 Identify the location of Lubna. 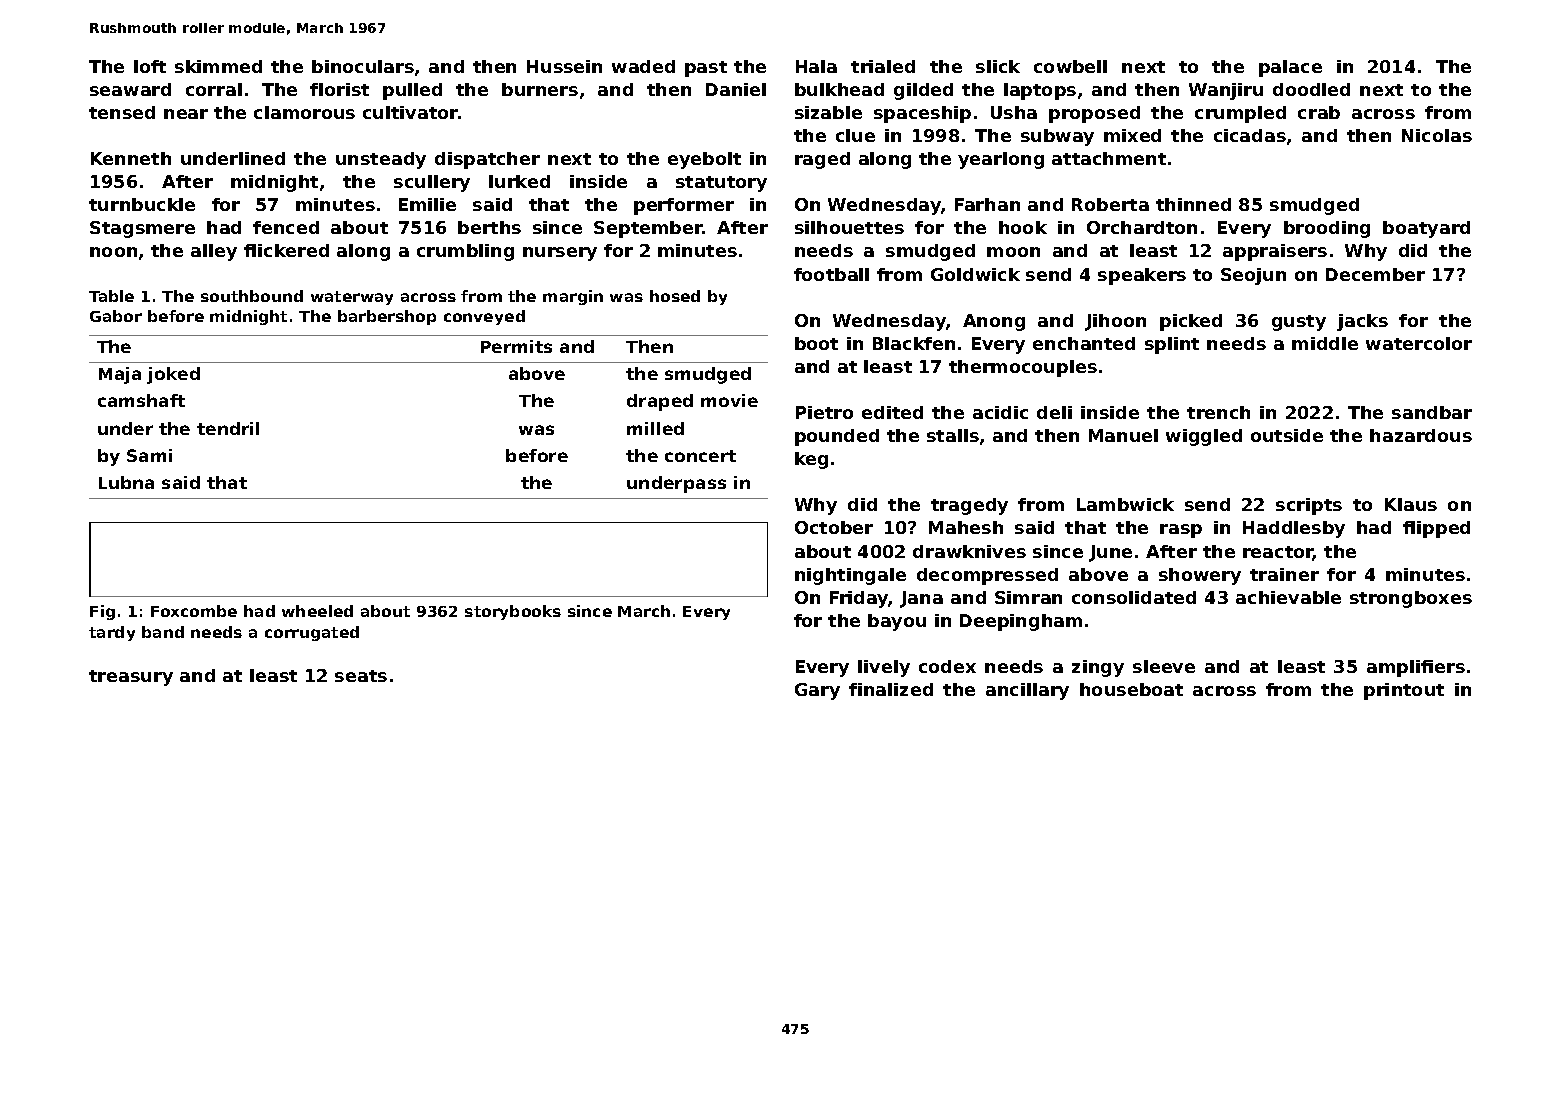
(126, 482).
